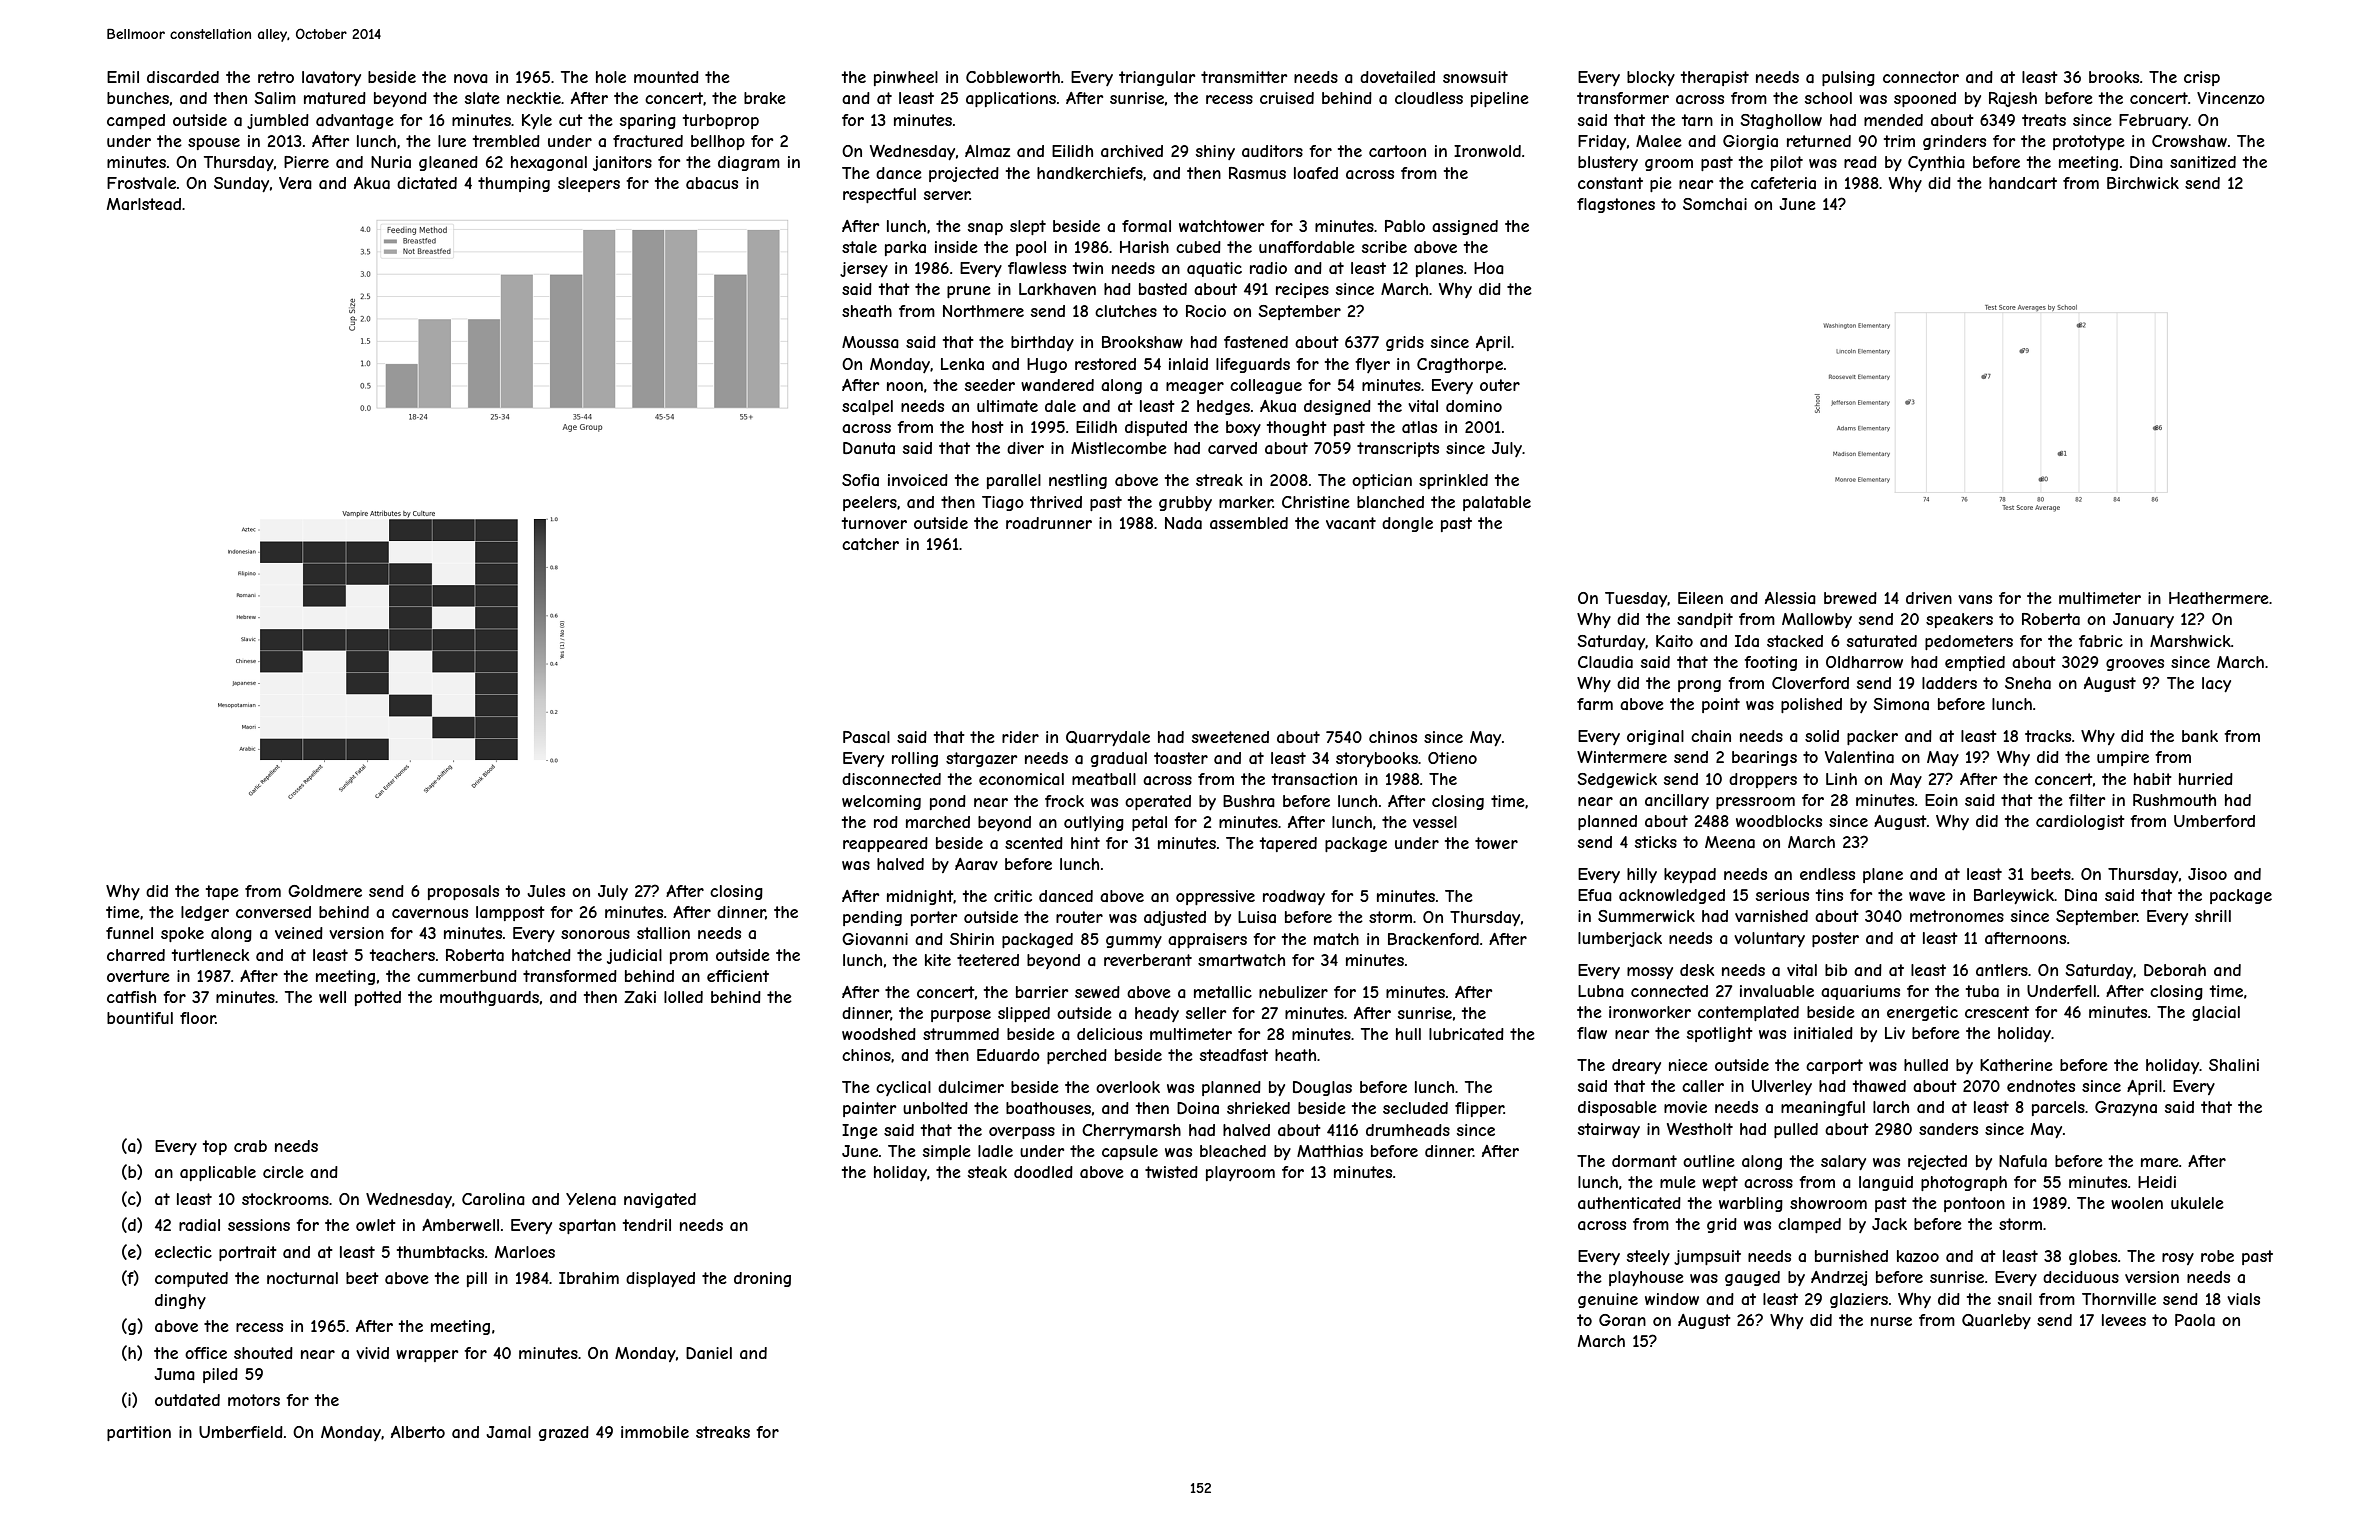  I want to click on genuine, so click(1608, 1300).
